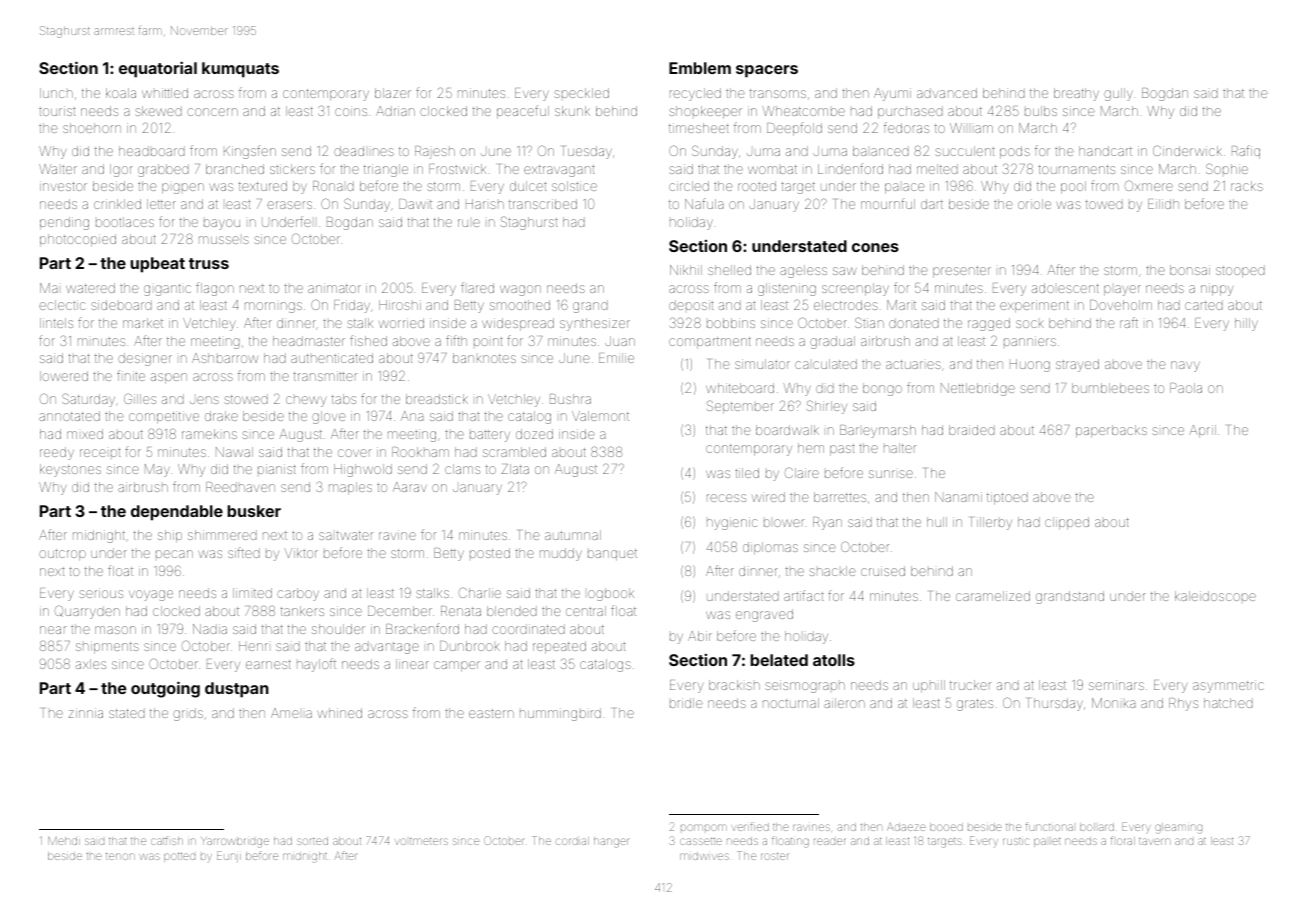 This page has height=924, width=1308. I want to click on Zlata, so click(515, 469).
